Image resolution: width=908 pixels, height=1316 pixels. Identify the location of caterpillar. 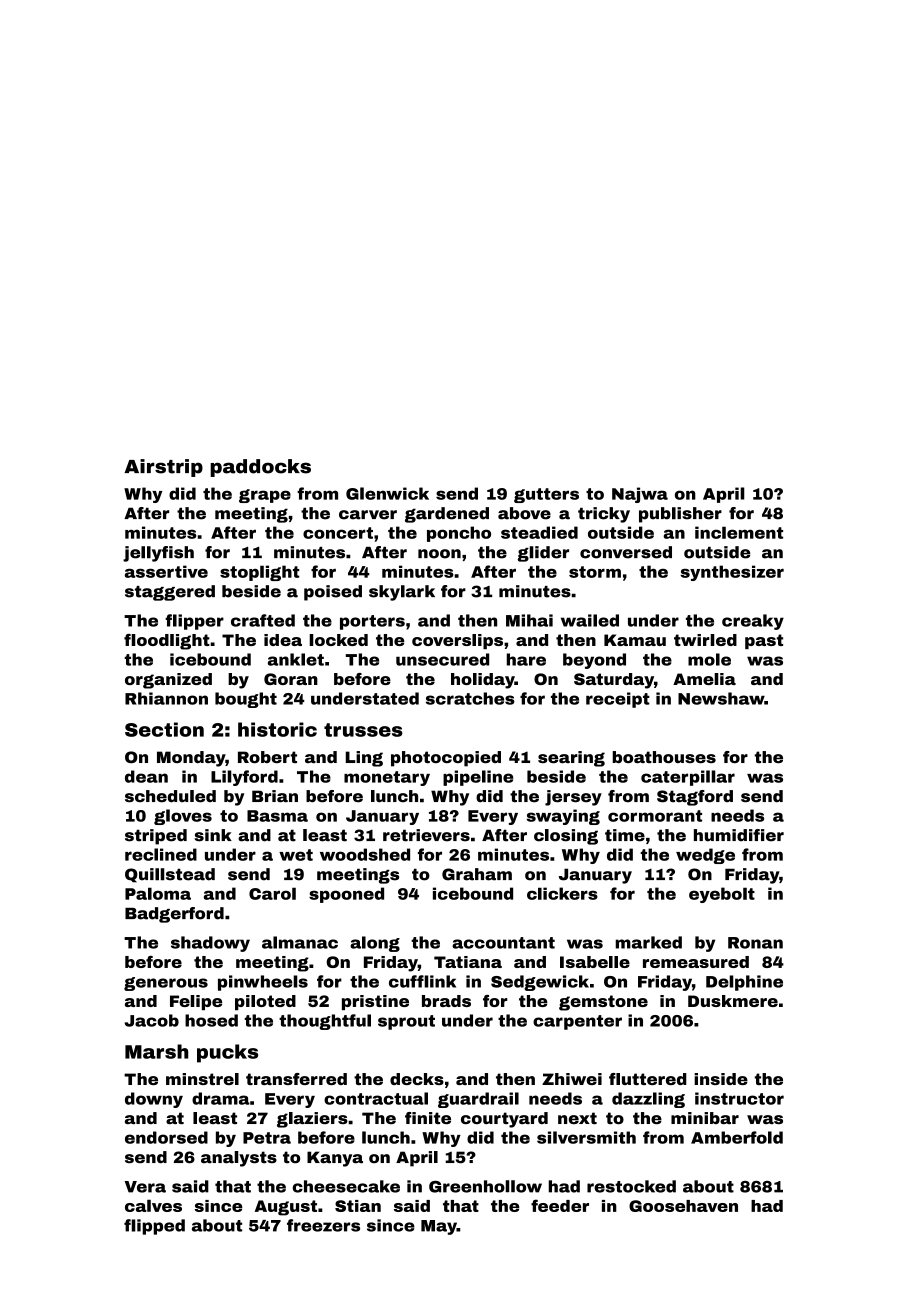
(688, 778).
